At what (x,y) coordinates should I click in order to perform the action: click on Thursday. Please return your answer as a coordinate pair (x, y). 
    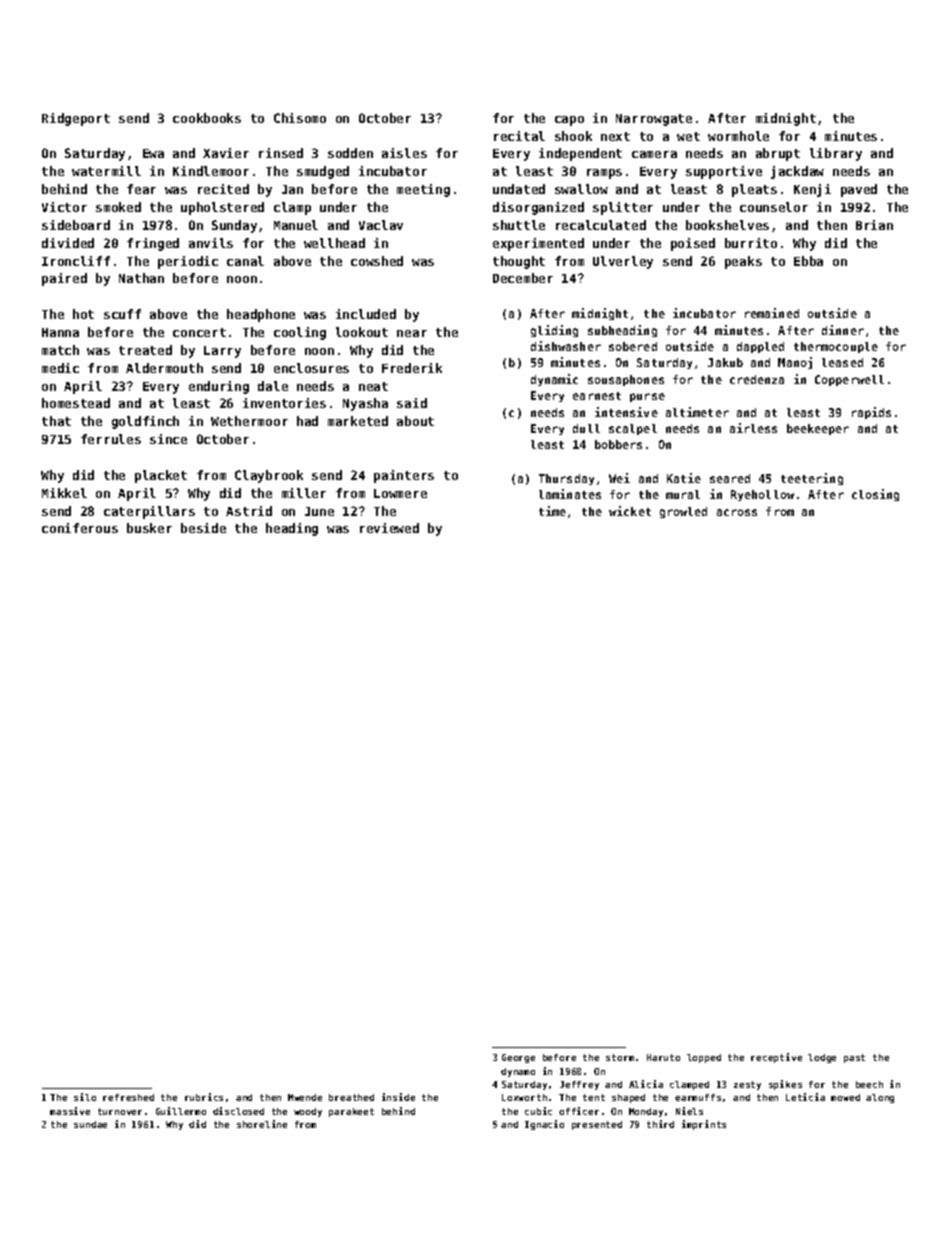
    Looking at the image, I should click on (566, 479).
